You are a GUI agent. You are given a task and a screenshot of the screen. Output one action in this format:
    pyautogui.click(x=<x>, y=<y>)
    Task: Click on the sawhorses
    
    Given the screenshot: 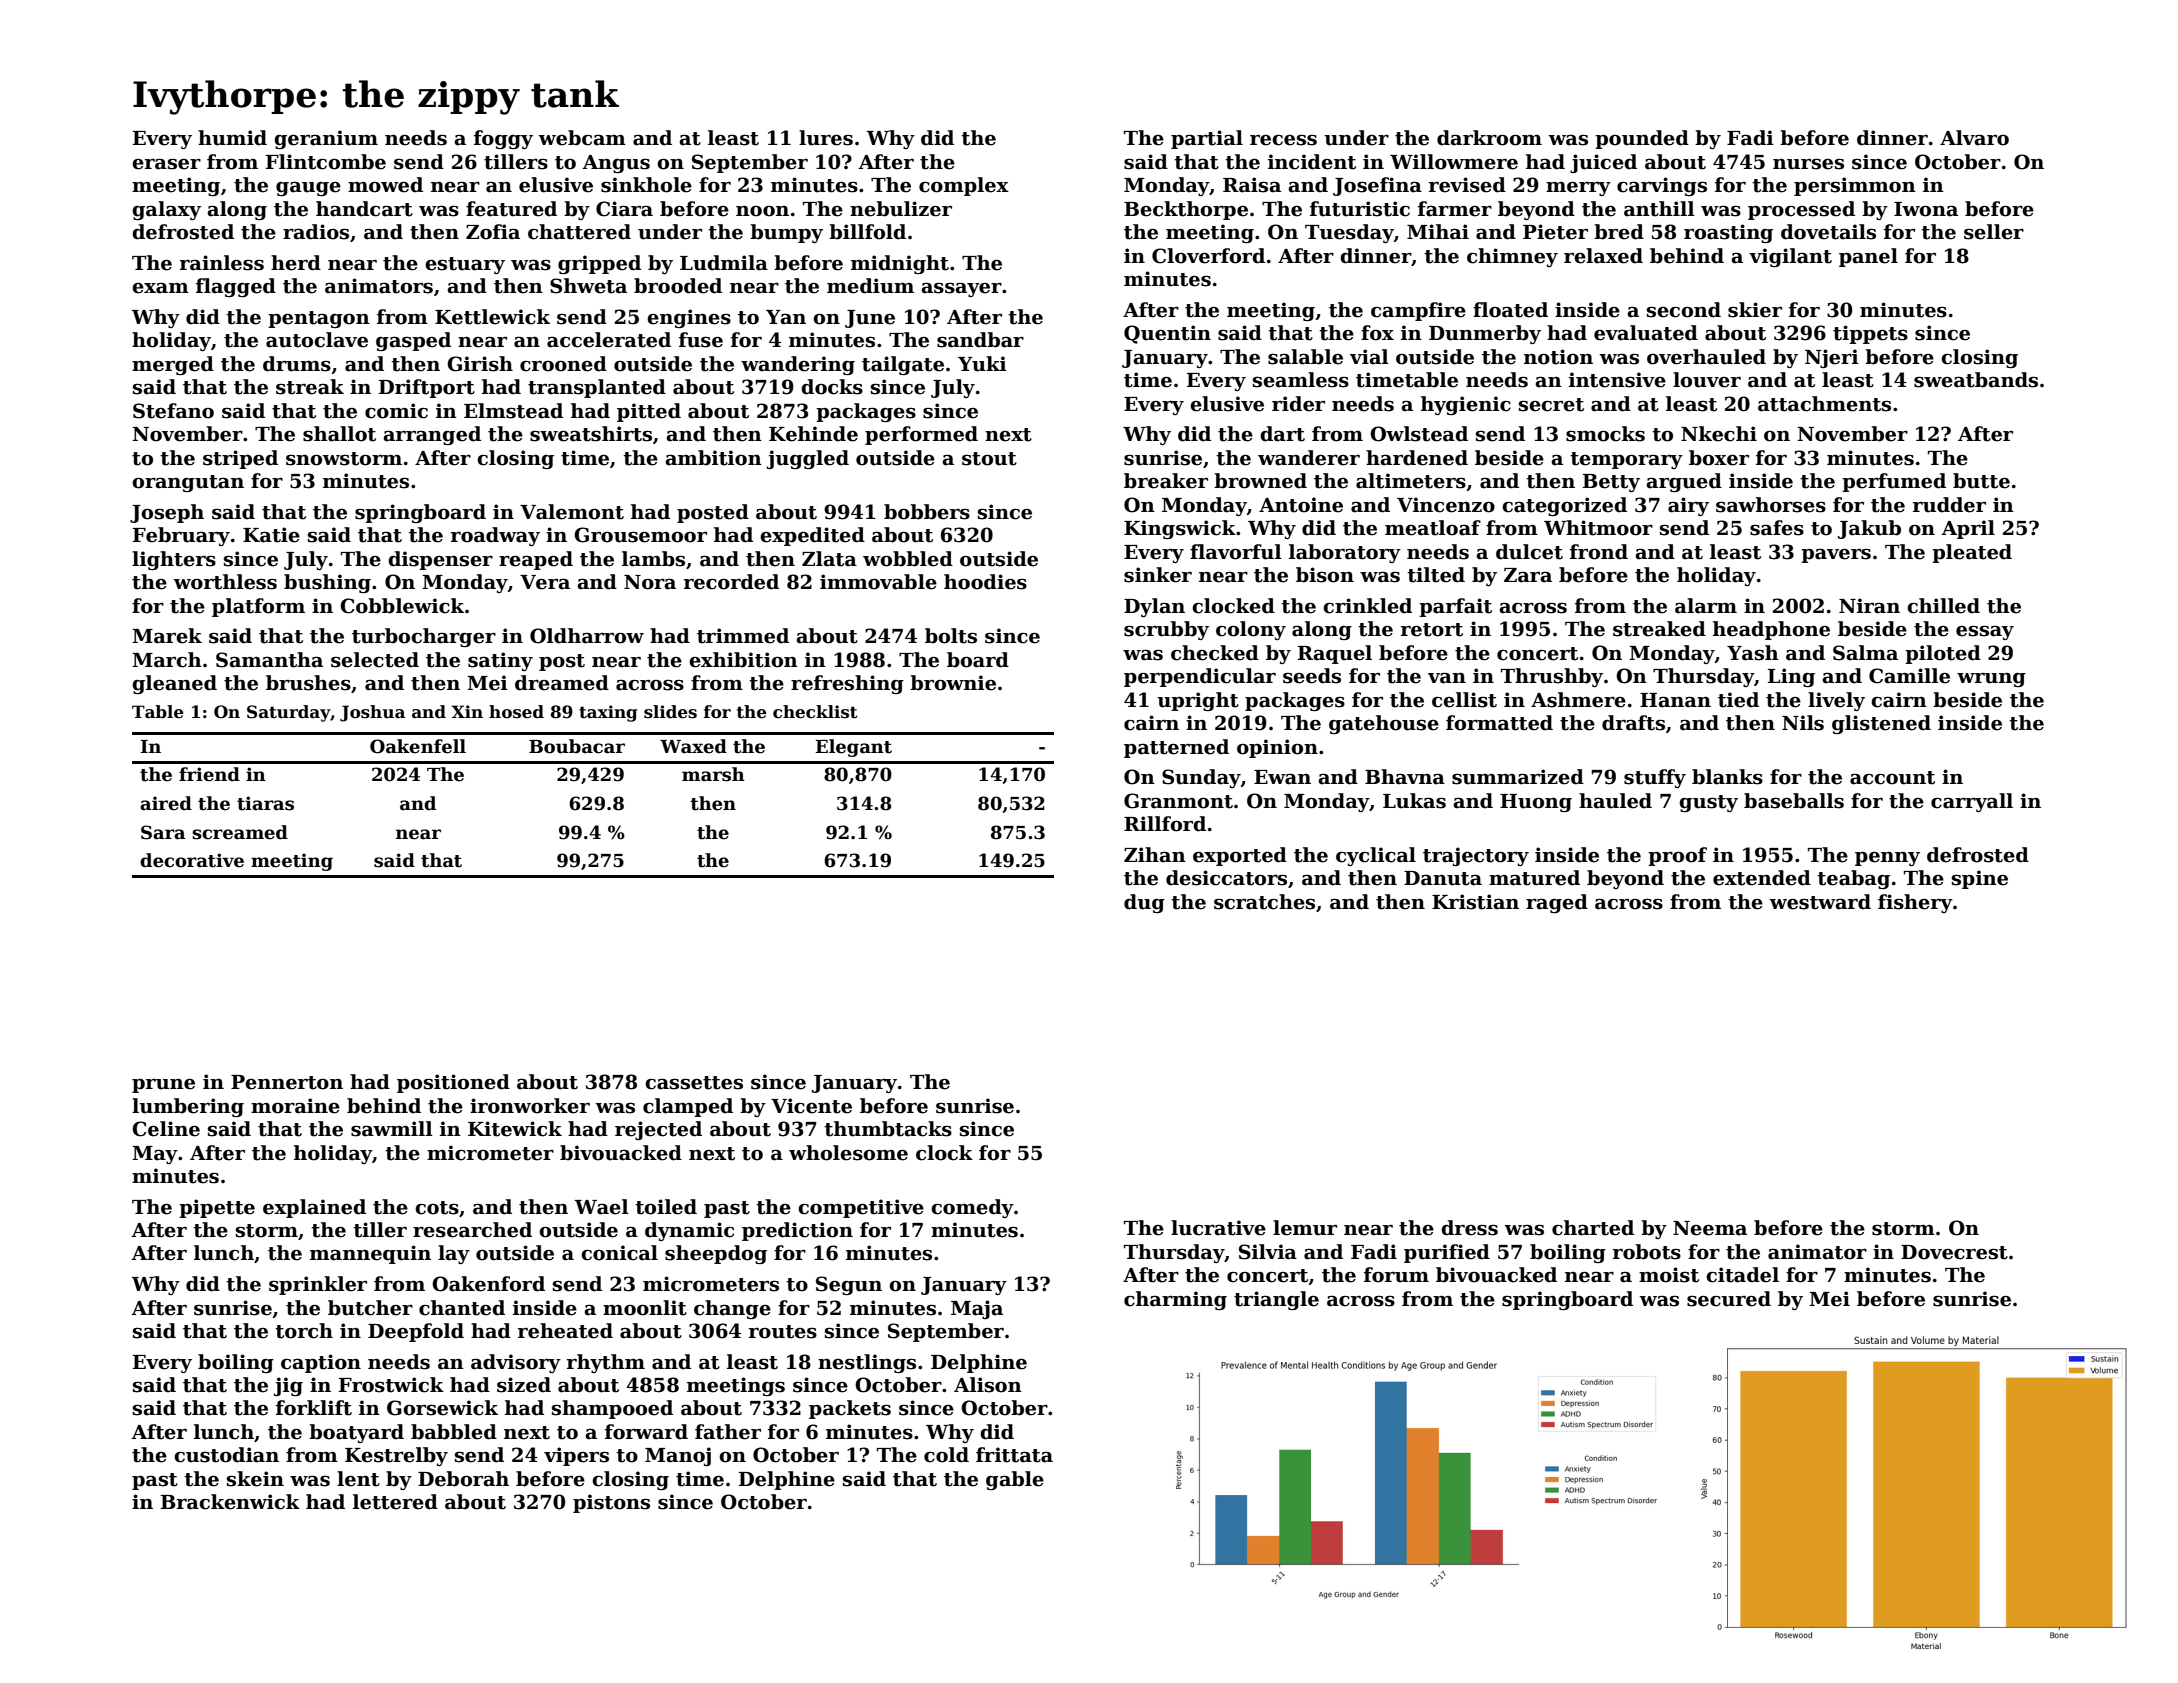 What is the action you would take?
    pyautogui.click(x=1771, y=505)
